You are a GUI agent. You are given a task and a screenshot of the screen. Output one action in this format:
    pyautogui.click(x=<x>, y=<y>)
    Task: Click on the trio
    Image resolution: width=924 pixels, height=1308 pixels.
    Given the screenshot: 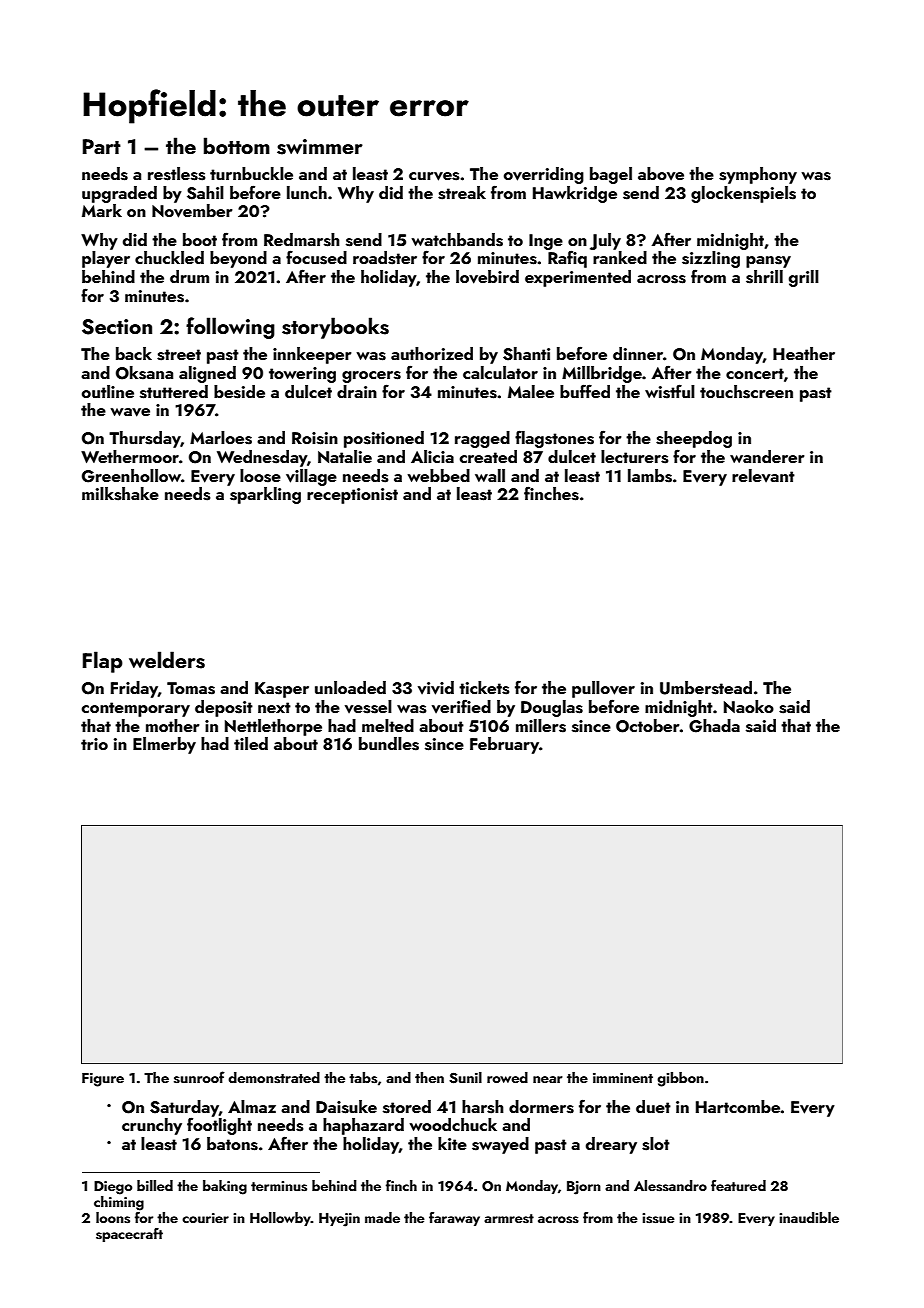 What is the action you would take?
    pyautogui.click(x=94, y=744)
